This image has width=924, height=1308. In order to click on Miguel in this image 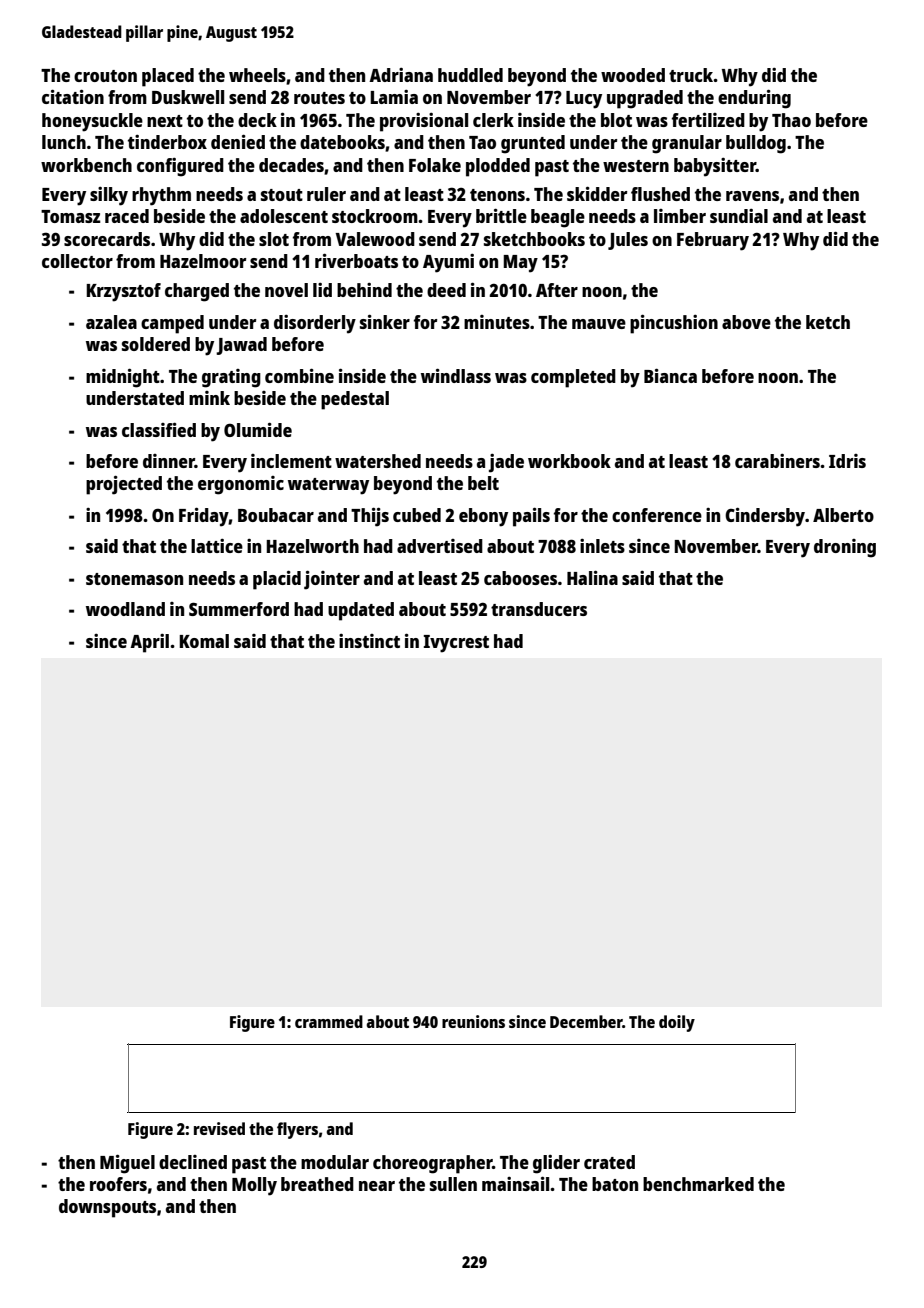, I will do `click(127, 1164)`.
